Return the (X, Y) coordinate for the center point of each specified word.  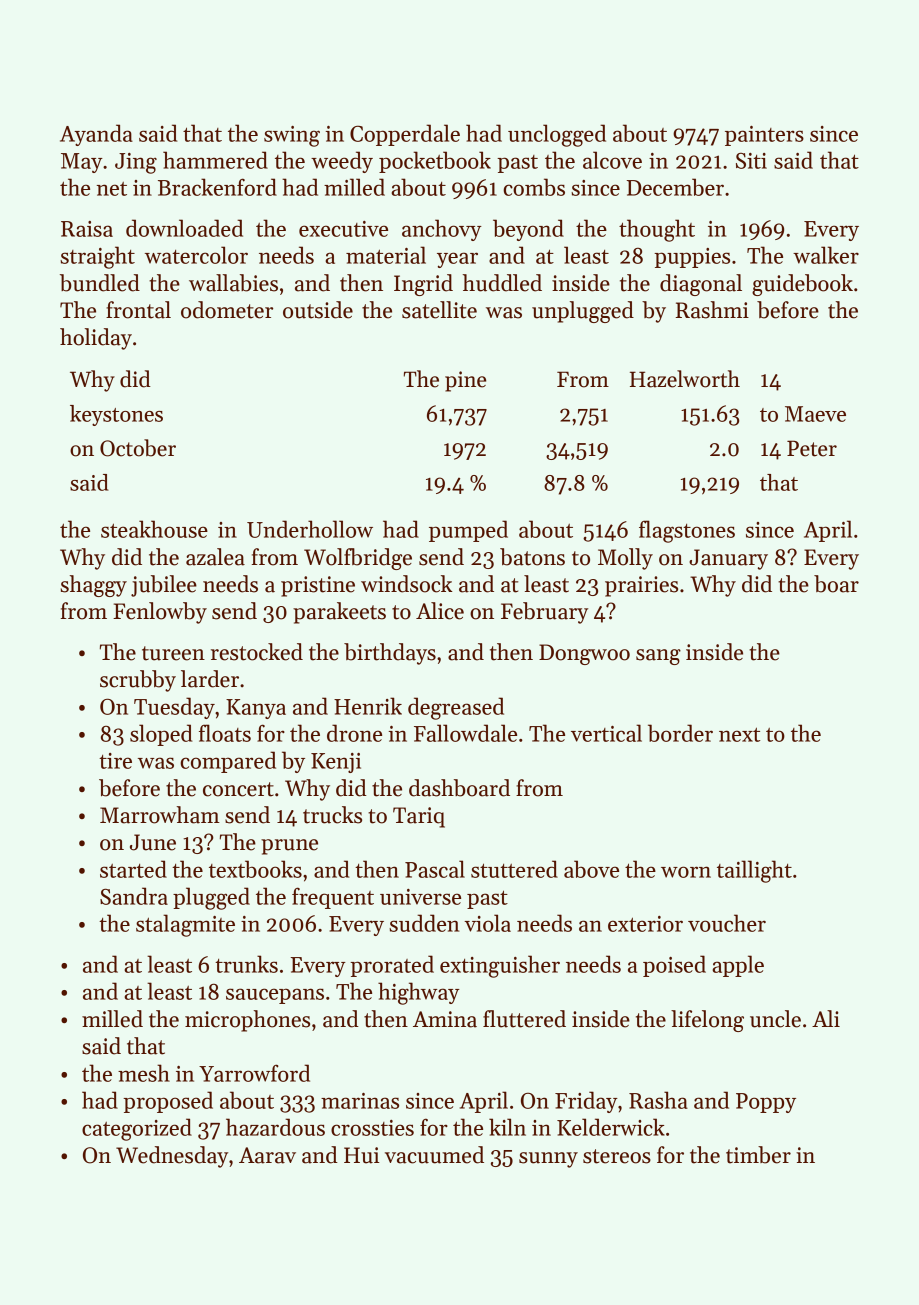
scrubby (138, 681)
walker (826, 255)
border (680, 733)
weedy (342, 162)
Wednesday (172, 1157)
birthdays (390, 654)
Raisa (87, 229)
